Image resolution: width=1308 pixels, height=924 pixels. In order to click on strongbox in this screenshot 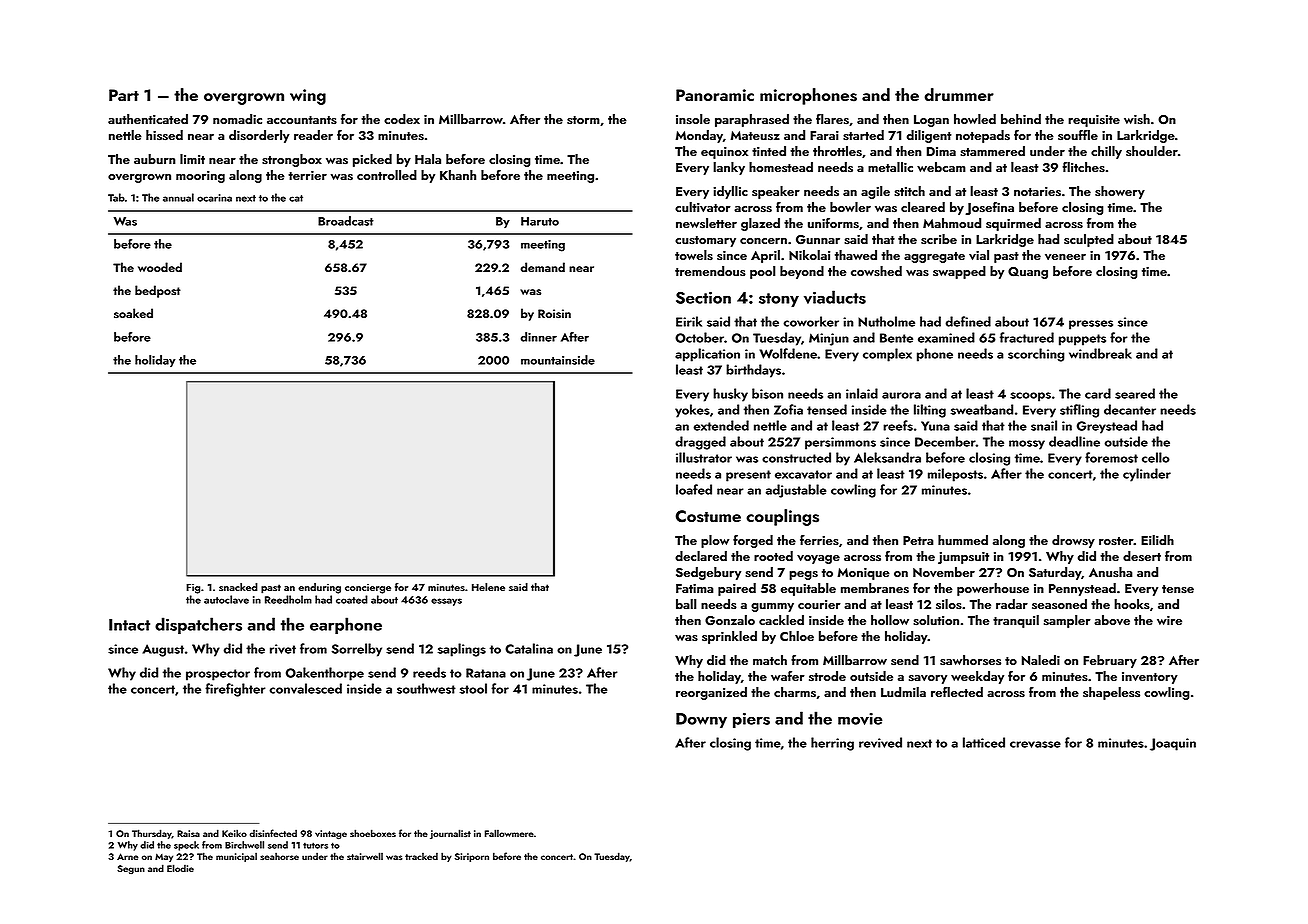, I will do `click(292, 160)`.
